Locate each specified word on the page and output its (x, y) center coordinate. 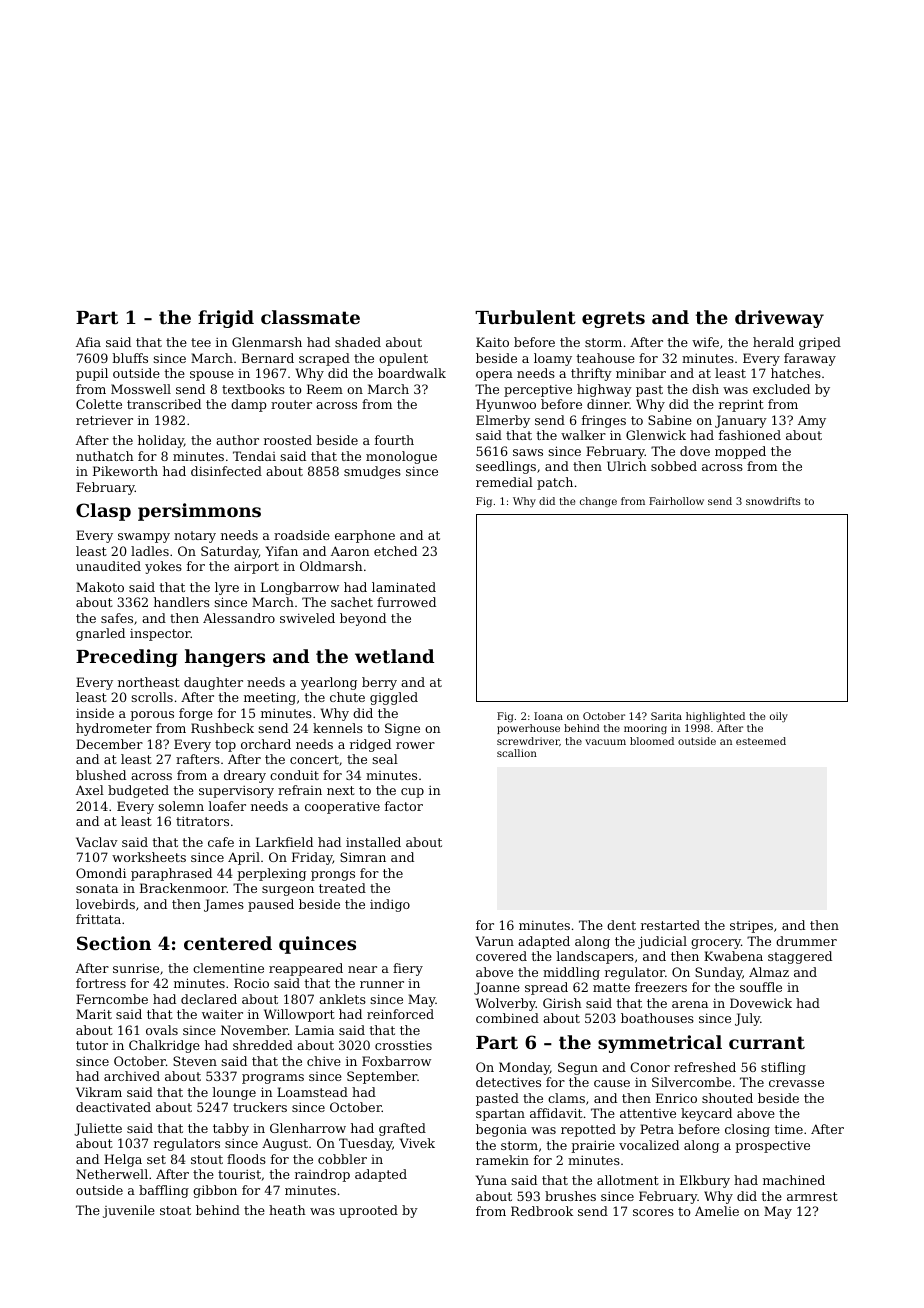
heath (287, 1210)
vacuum (605, 742)
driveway (779, 319)
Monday (524, 1068)
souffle (761, 987)
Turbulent (525, 317)
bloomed (652, 741)
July (747, 1019)
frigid (226, 319)
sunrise (136, 968)
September (382, 1077)
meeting (270, 698)
